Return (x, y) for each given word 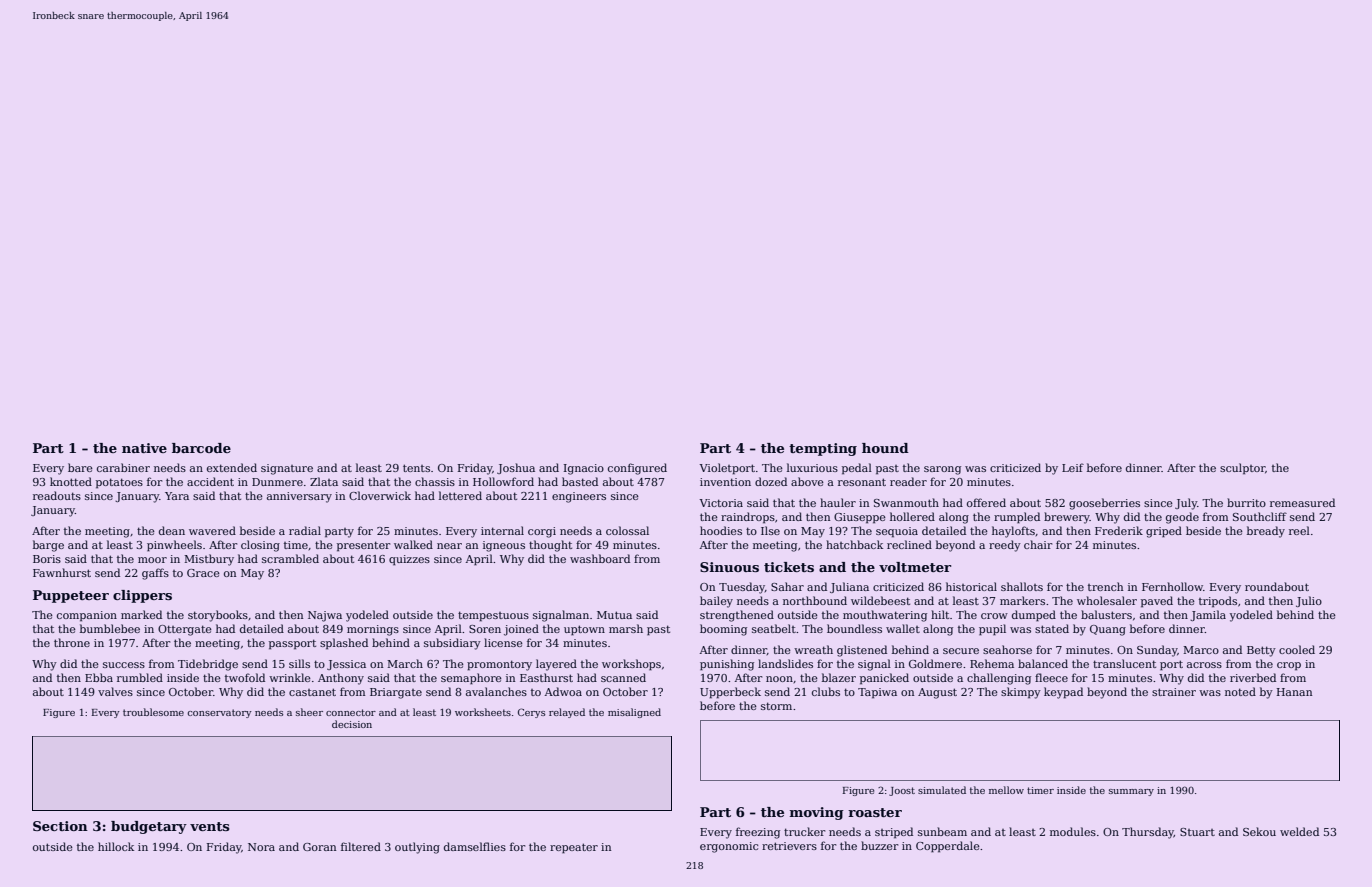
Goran (319, 847)
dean (172, 530)
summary (1131, 792)
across (1204, 665)
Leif (1073, 467)
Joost (902, 791)
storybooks (218, 616)
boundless (854, 628)
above (807, 481)
